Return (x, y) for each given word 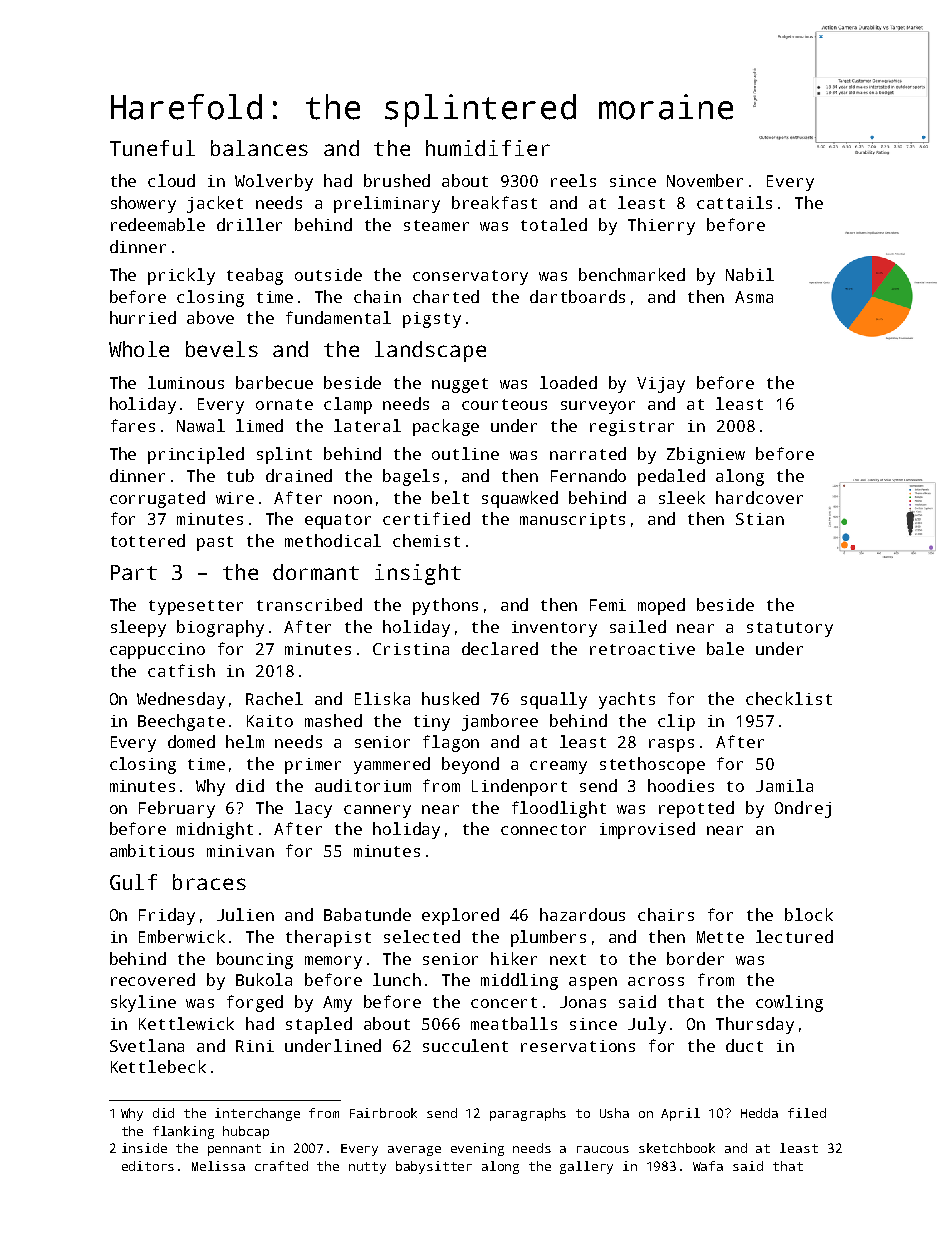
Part (134, 572)
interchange (257, 1114)
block (809, 914)
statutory (790, 629)
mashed (333, 720)
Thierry (661, 226)
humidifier (488, 148)
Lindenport (519, 787)
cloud (171, 180)
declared (500, 648)
